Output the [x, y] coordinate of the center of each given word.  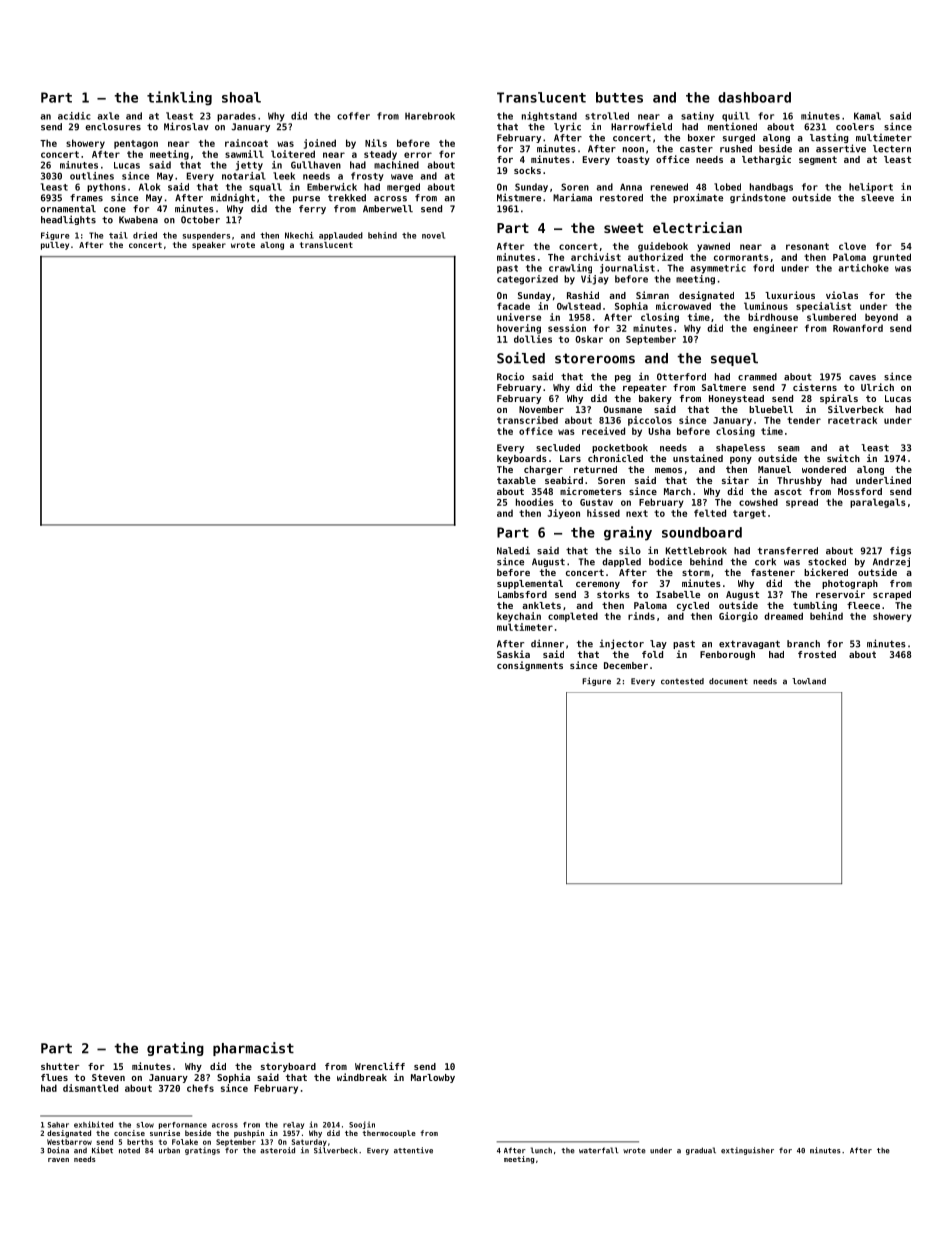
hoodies [535, 502]
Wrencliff [380, 1066]
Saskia [513, 654]
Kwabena [138, 220]
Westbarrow [69, 1142]
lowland [809, 681]
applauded [341, 236]
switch [843, 458]
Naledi [513, 550]
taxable [516, 480]
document [728, 681]
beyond [881, 318]
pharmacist [253, 1049]
